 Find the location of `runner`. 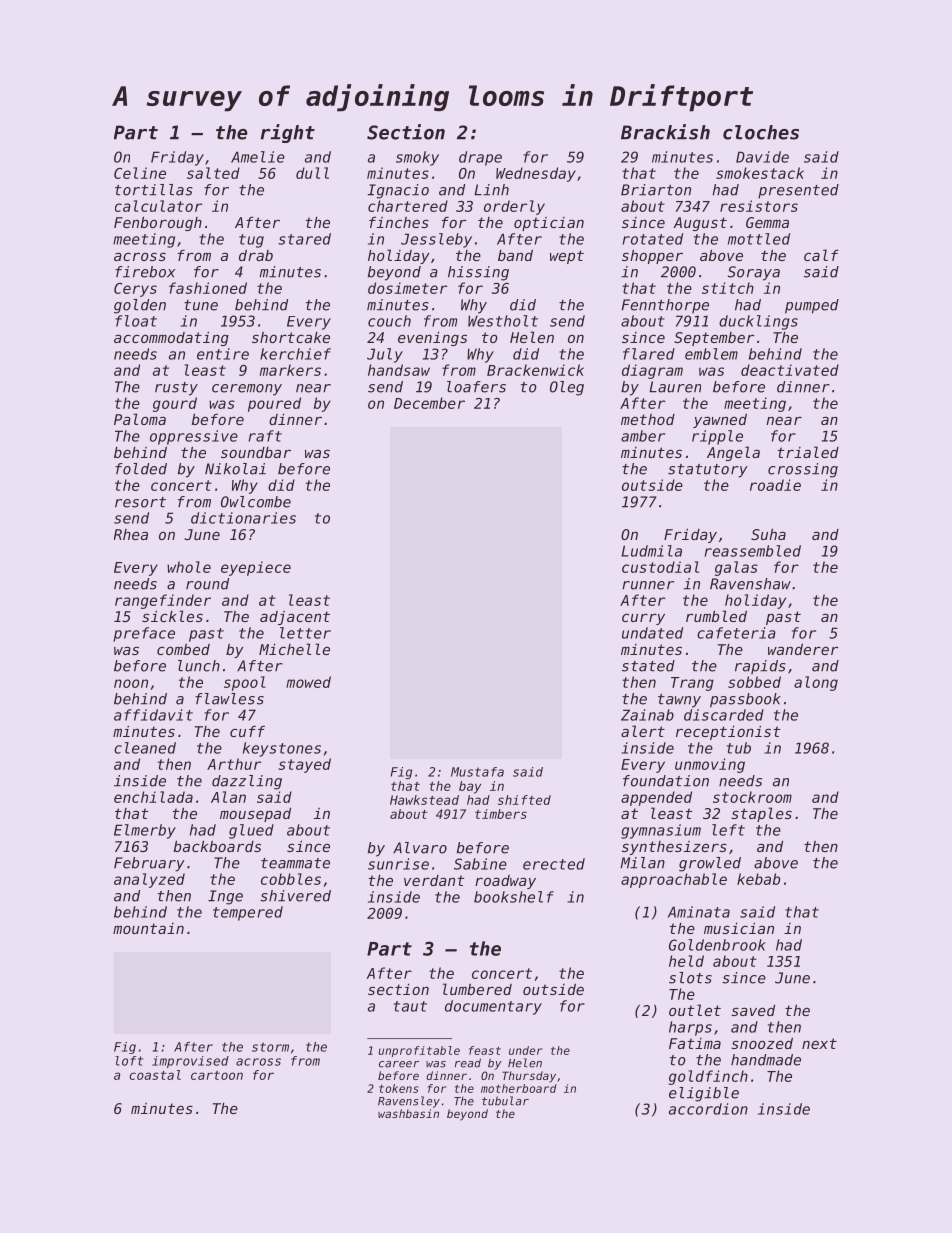

runner is located at coordinates (648, 585).
